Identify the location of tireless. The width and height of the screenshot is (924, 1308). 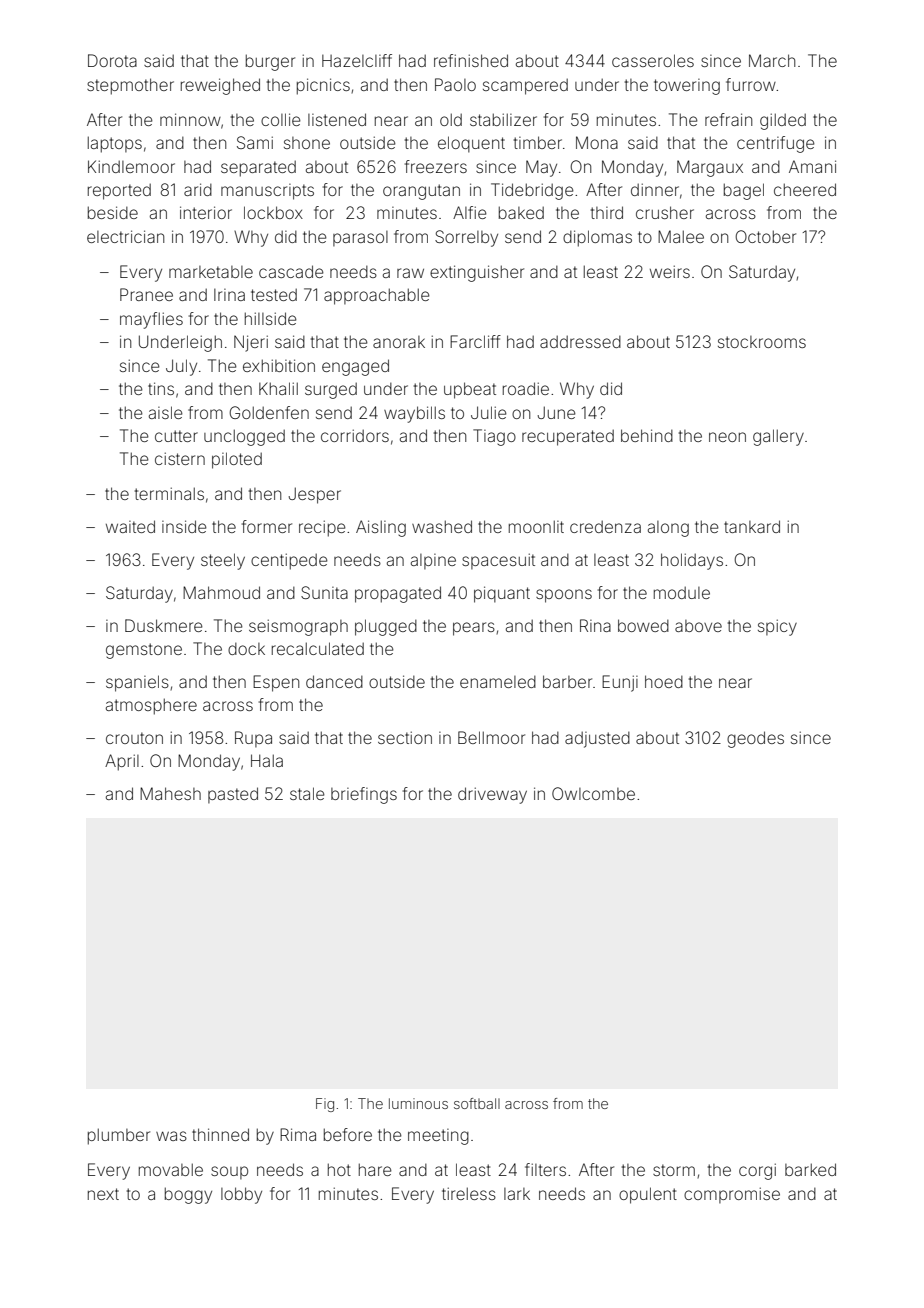
(469, 1193).
